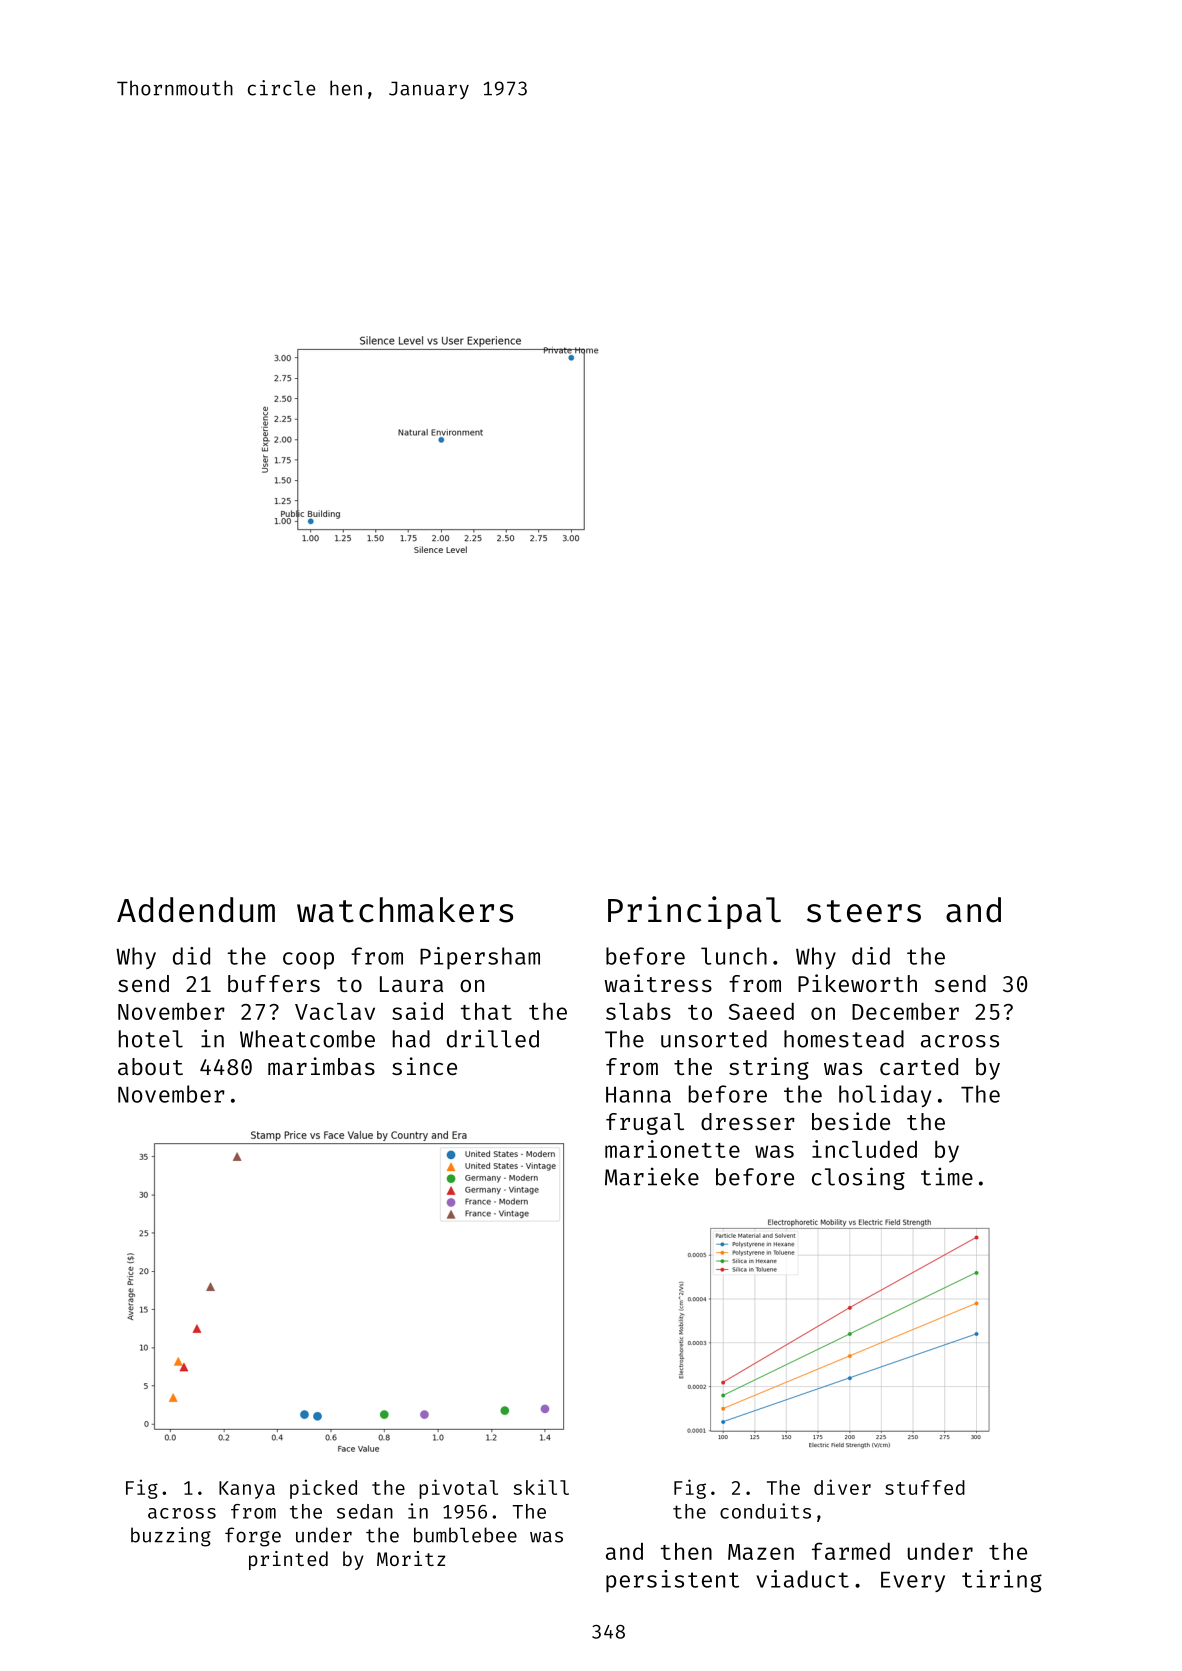 This page has width=1182, height=1671. I want to click on holiday, so click(885, 1096).
